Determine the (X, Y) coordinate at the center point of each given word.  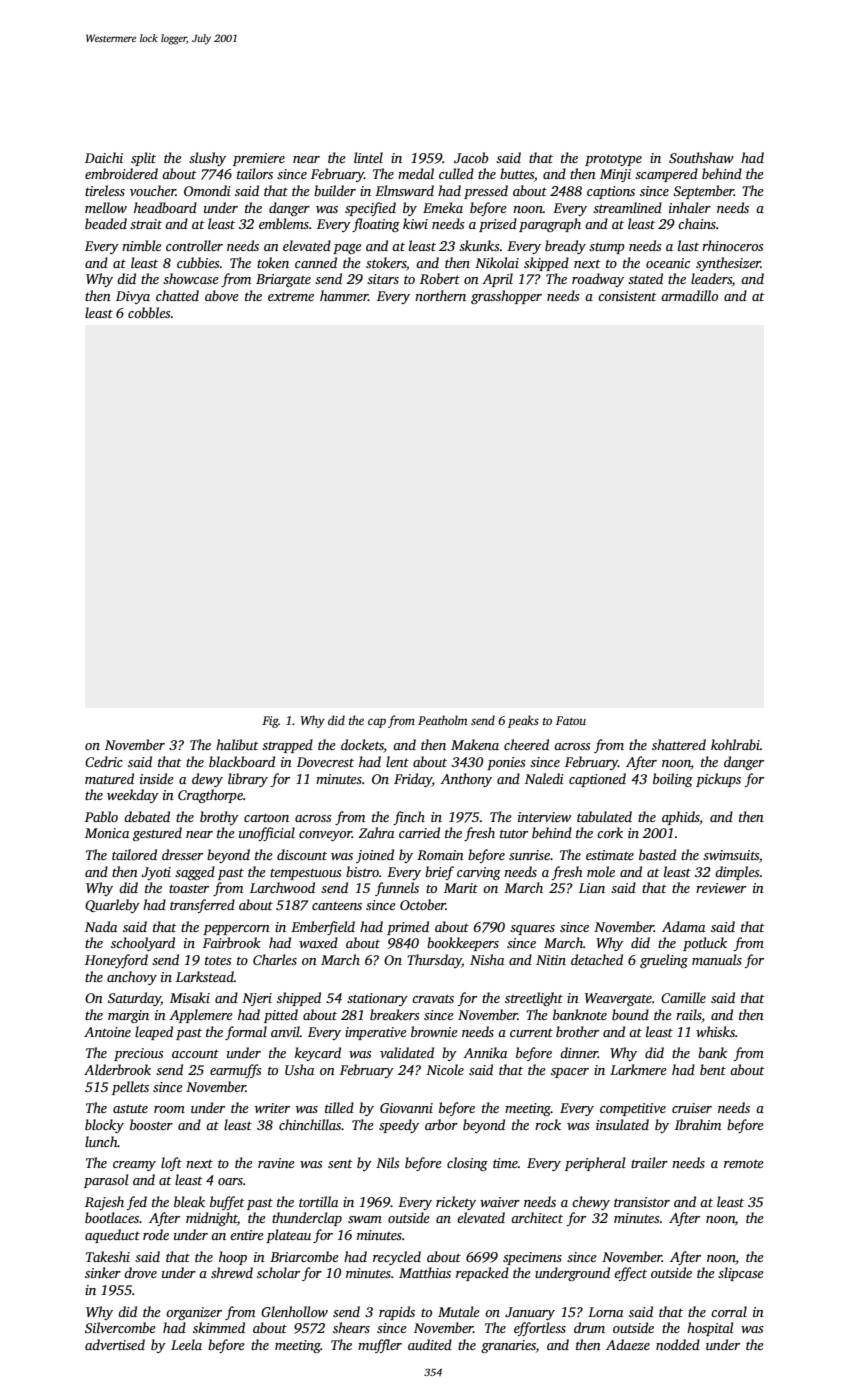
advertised (115, 1344)
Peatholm (442, 720)
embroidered (121, 173)
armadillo (689, 295)
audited (430, 1344)
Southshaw (701, 157)
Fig (270, 722)
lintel (368, 157)
